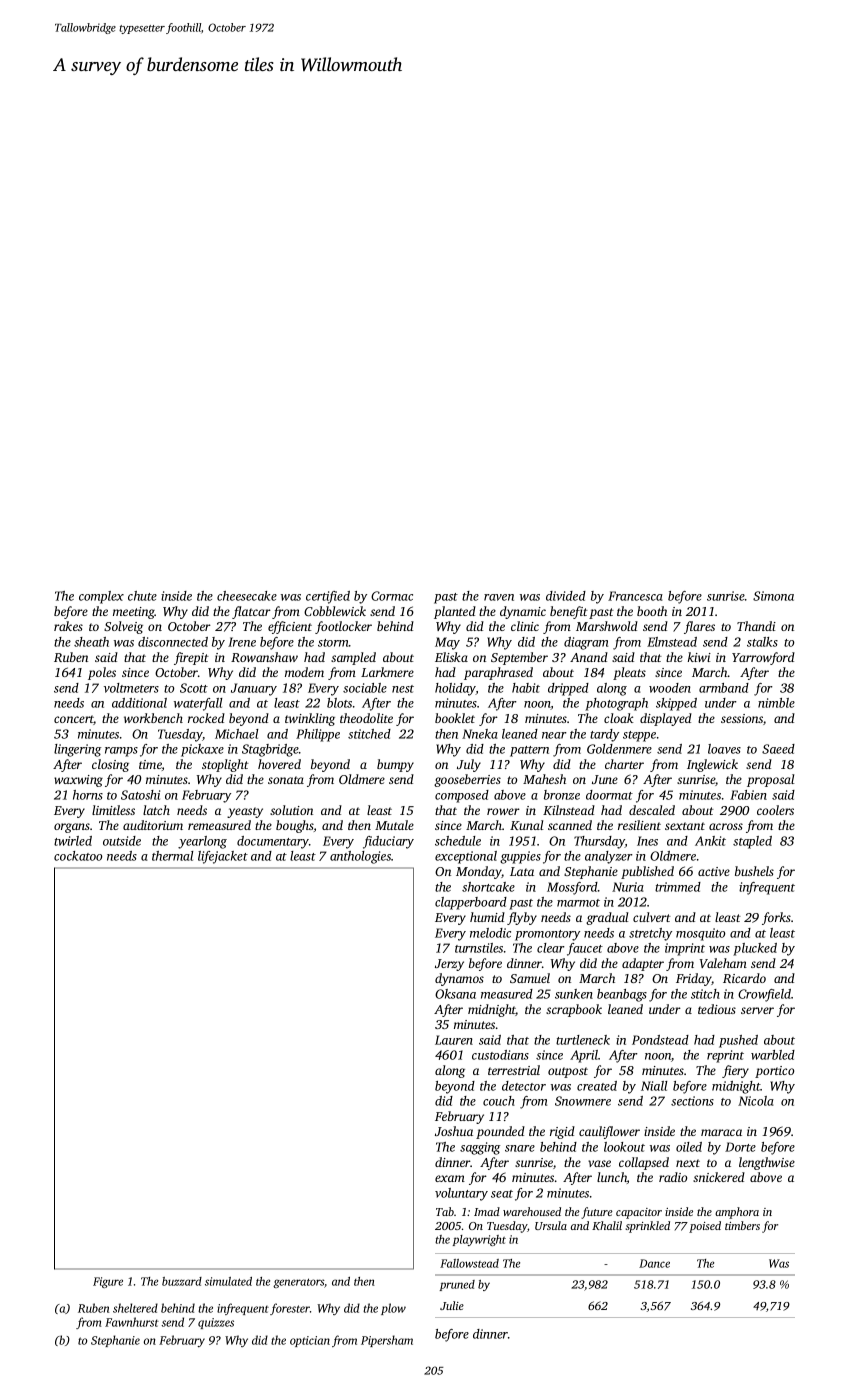 The image size is (849, 1400). Describe the element at coordinates (387, 1341) in the screenshot. I see `Pipersham` at that location.
